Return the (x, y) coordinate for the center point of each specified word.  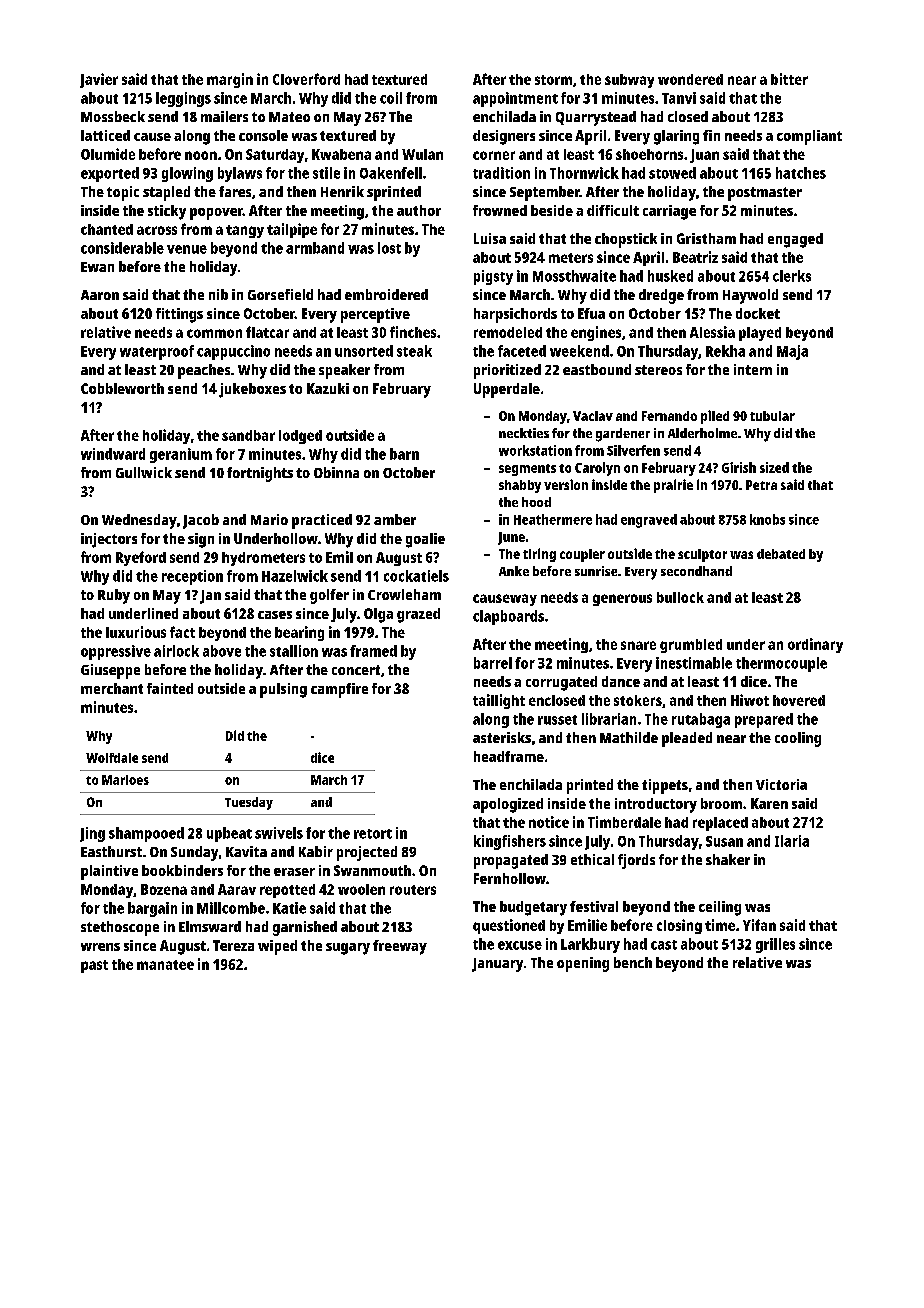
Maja (792, 352)
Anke (514, 571)
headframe (509, 756)
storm (553, 80)
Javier (99, 80)
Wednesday (139, 521)
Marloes (125, 780)
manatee (165, 965)
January (497, 965)
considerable (122, 248)
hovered (799, 700)
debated (781, 554)
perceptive (375, 315)
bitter (789, 79)
